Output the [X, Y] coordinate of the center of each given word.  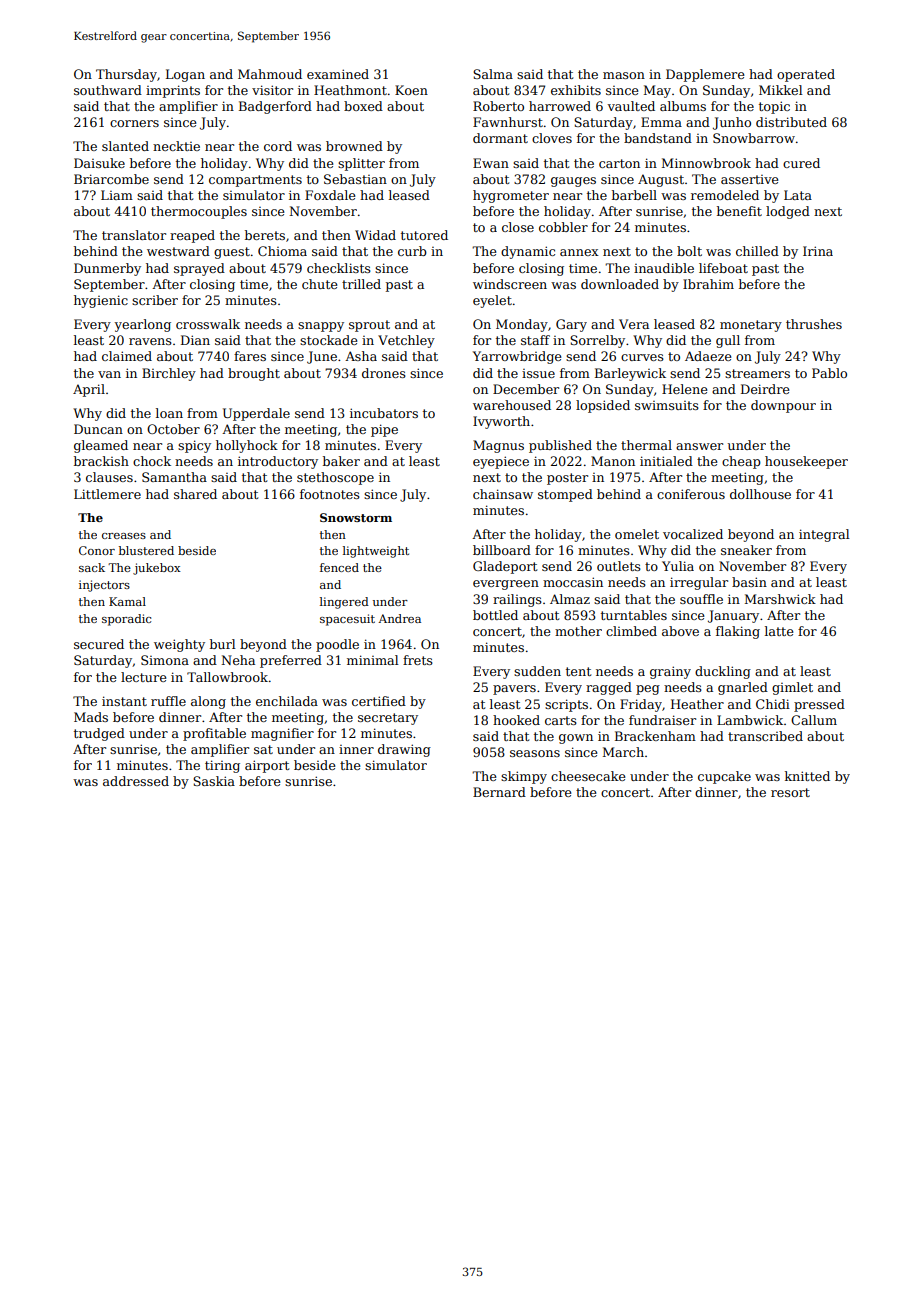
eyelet [492, 301]
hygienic [101, 301]
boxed [363, 106]
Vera [634, 324]
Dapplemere [705, 75]
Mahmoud [270, 74]
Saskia [214, 781]
